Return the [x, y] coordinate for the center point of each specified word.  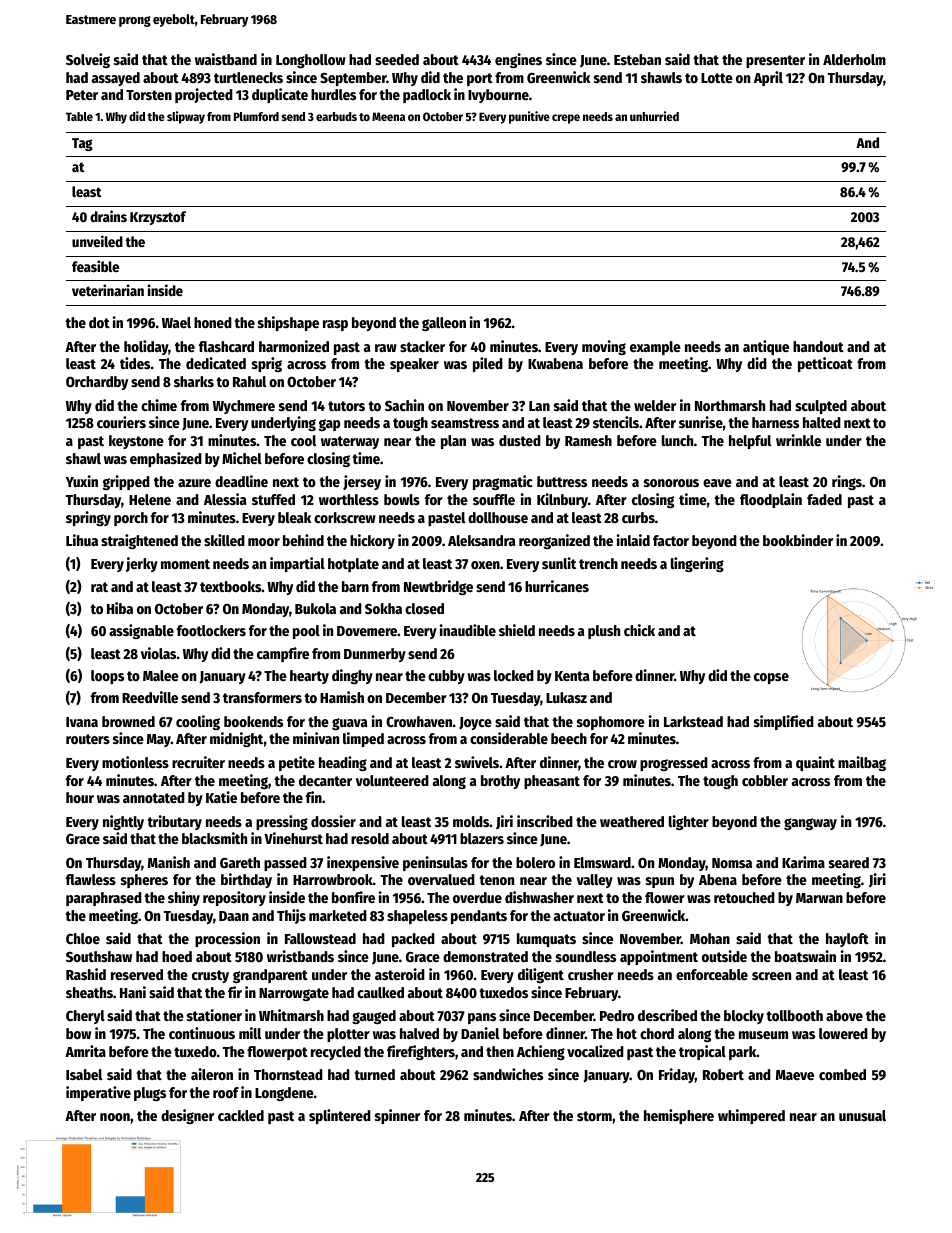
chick [639, 630]
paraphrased [104, 899]
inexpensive [363, 863]
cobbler [765, 780]
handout [818, 346]
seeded [397, 59]
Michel [242, 458]
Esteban [637, 59]
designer [187, 1116]
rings [847, 482]
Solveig [88, 60]
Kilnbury [562, 500]
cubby [446, 677]
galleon [444, 324]
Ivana [82, 722]
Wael [176, 322]
